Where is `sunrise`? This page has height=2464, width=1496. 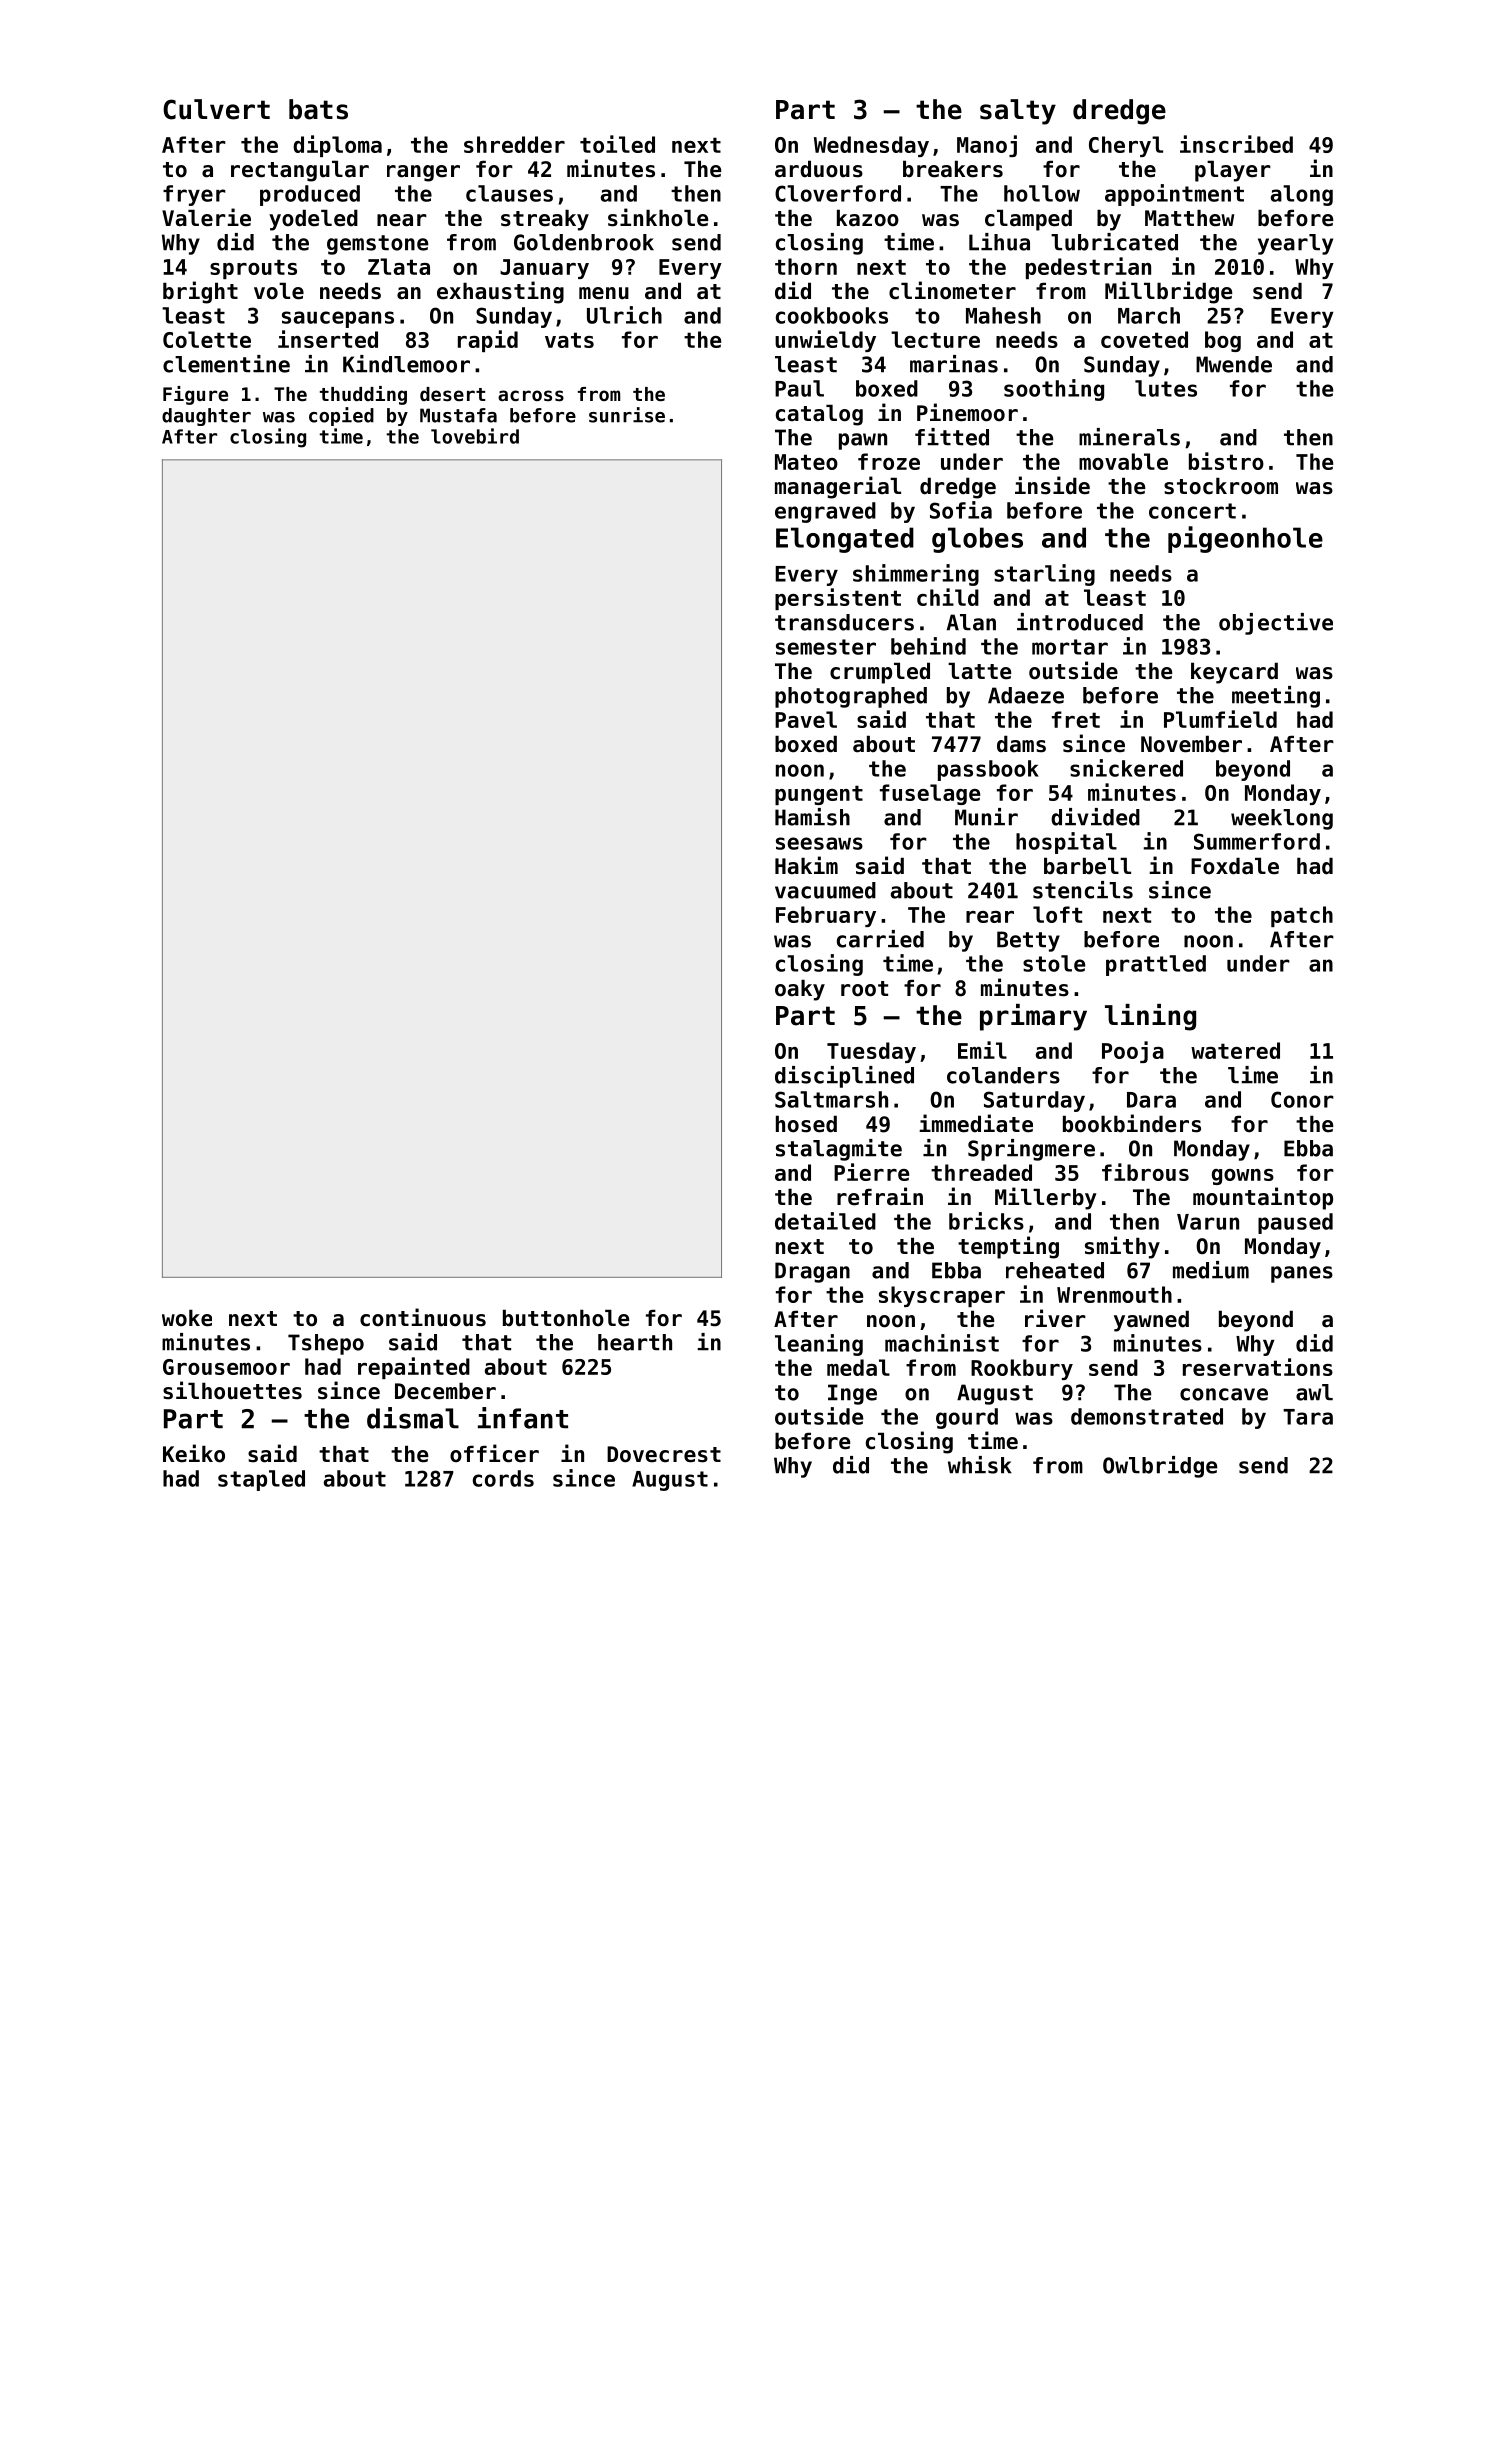
sunrise is located at coordinates (627, 415).
